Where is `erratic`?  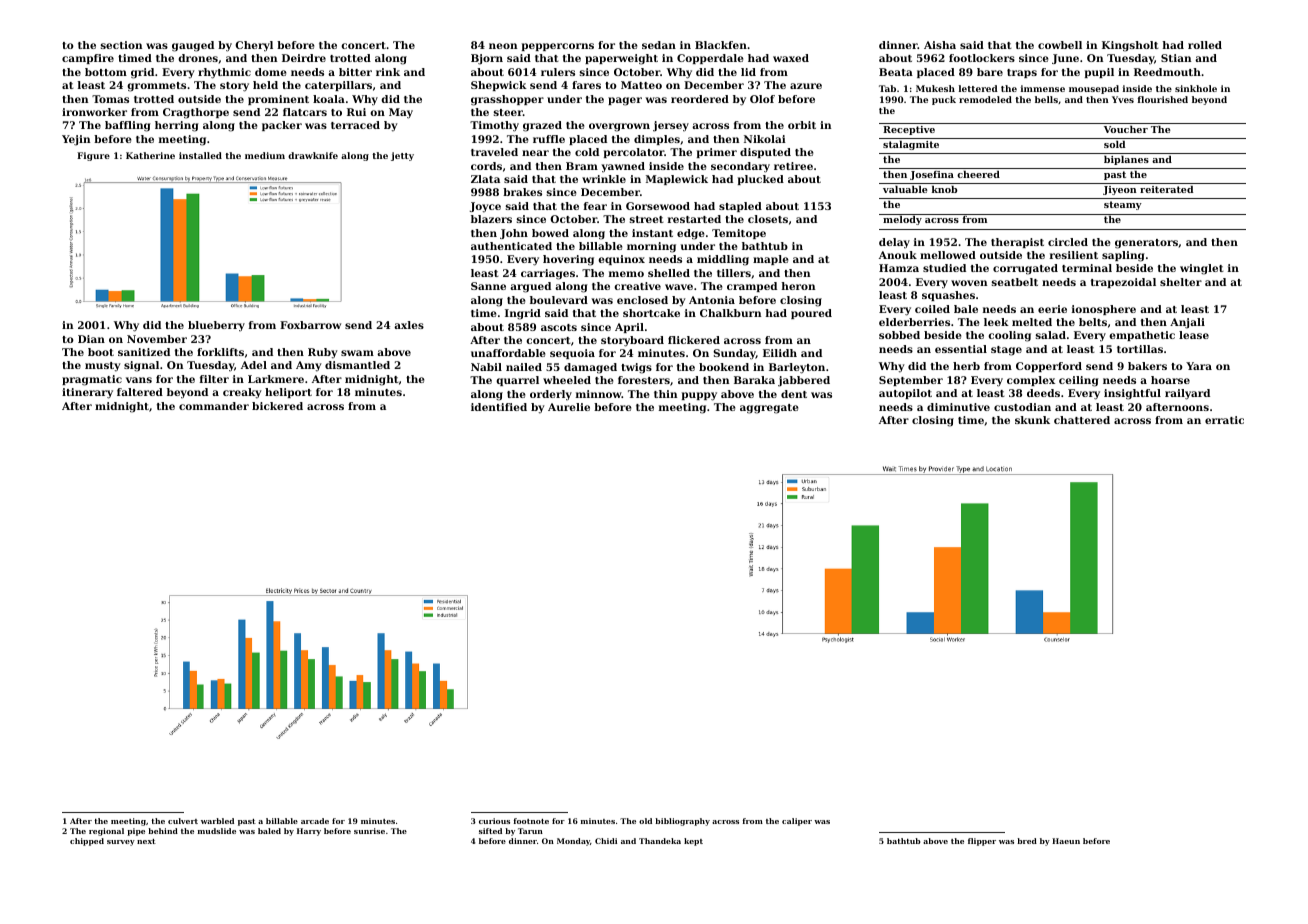 erratic is located at coordinates (1224, 420).
